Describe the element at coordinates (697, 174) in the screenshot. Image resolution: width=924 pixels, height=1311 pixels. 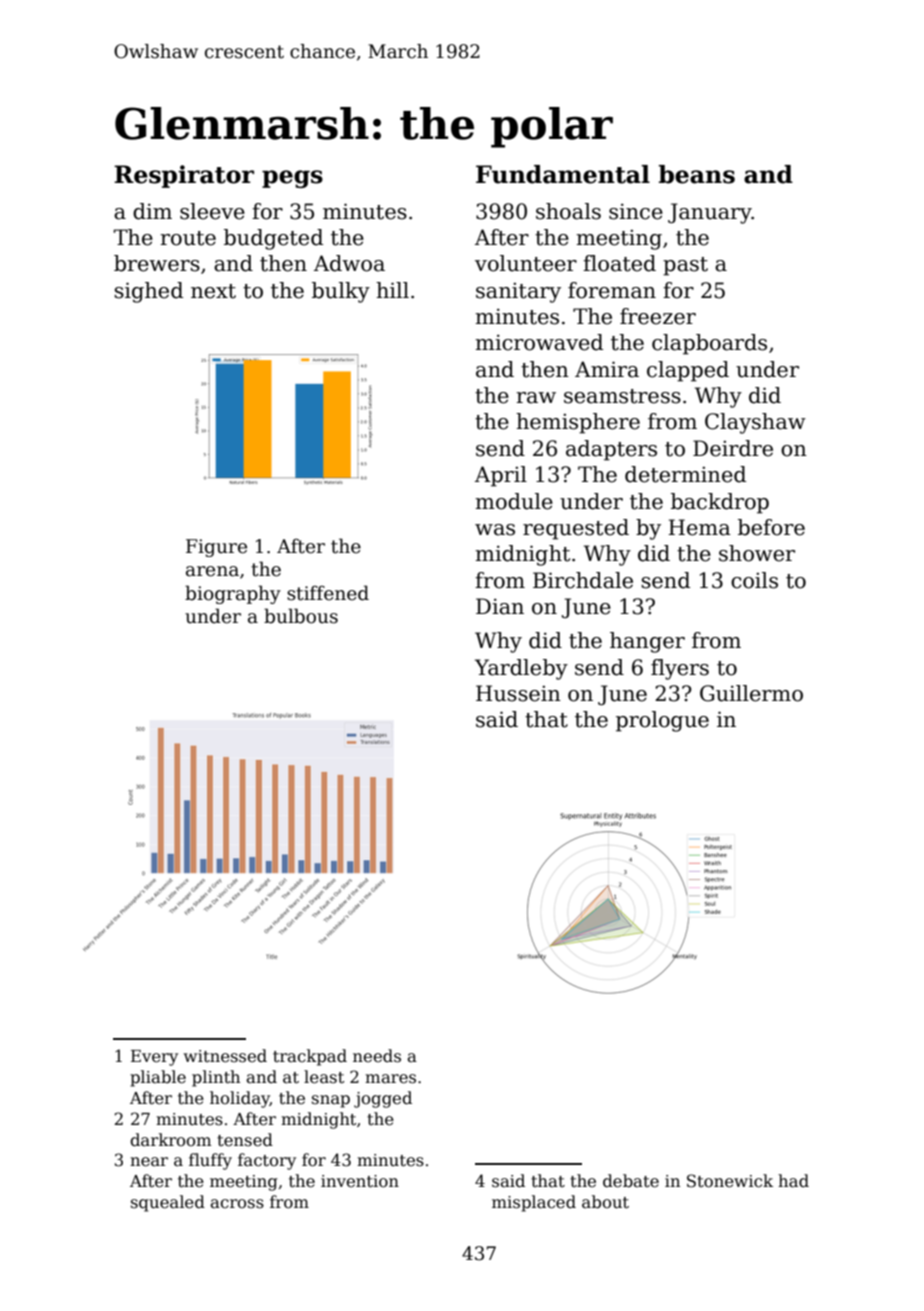
I see `beans` at that location.
